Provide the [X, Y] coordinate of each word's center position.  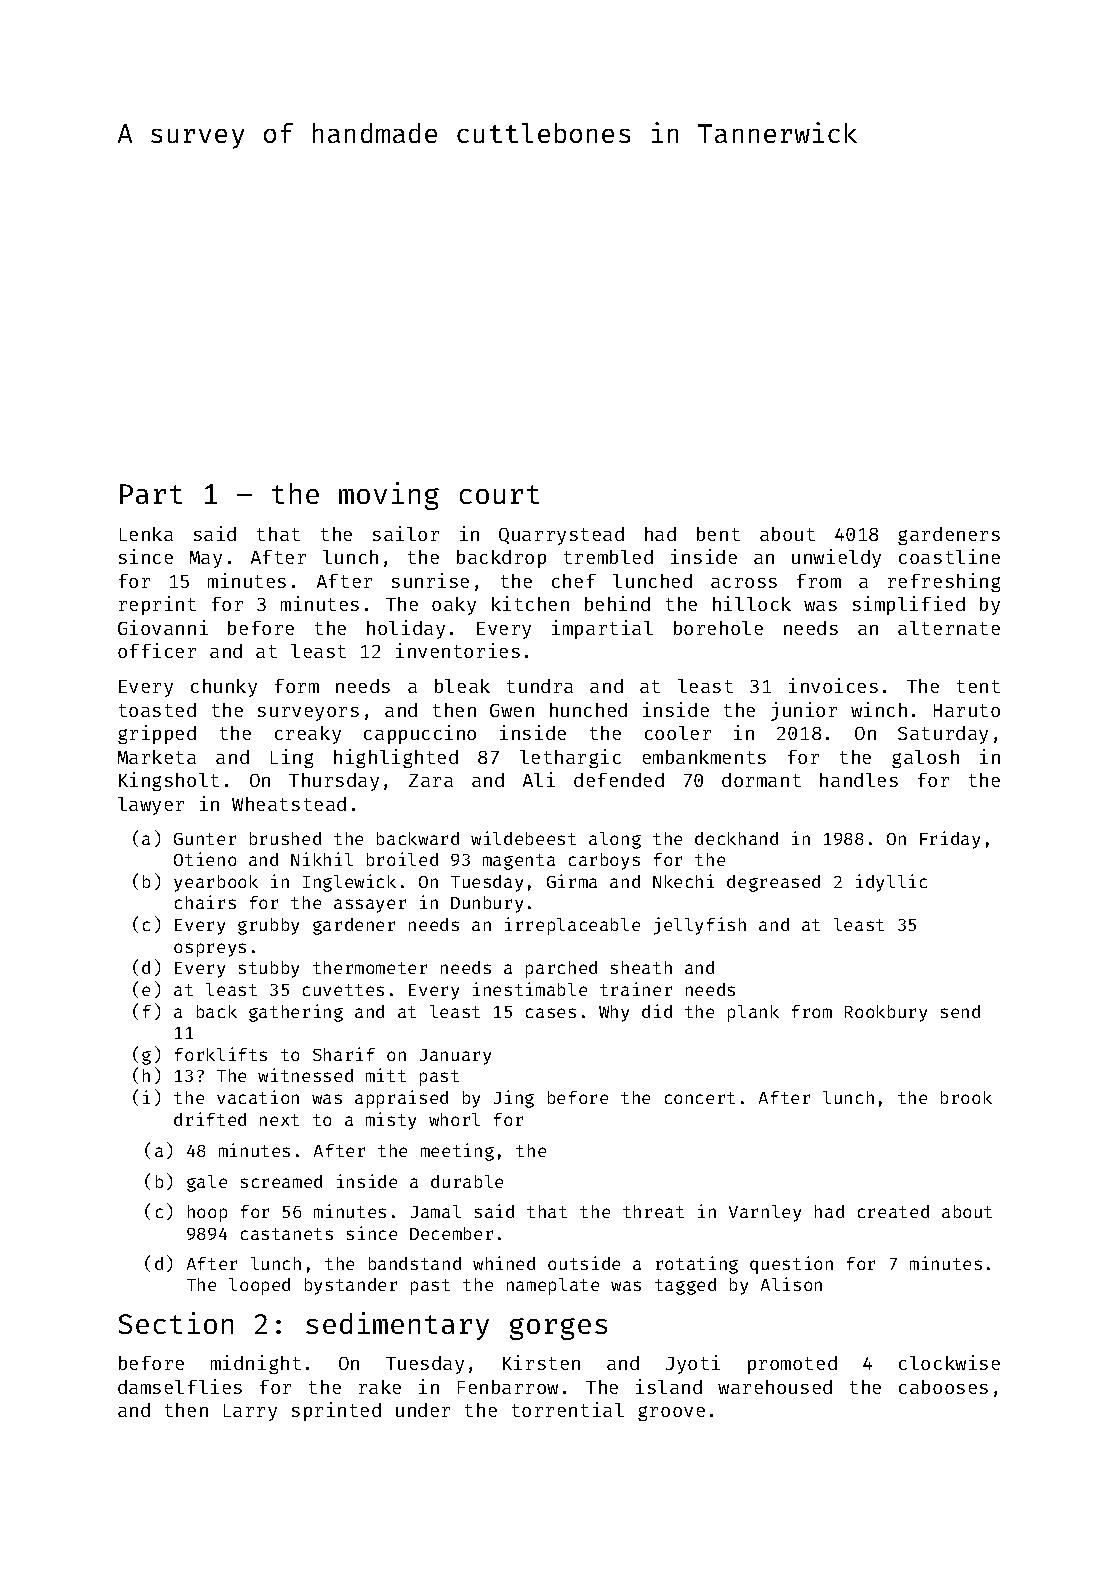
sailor [406, 533]
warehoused [775, 1387]
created [893, 1211]
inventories [458, 650]
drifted [210, 1119]
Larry [250, 1412]
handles [859, 780]
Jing [514, 1099]
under [423, 1410]
